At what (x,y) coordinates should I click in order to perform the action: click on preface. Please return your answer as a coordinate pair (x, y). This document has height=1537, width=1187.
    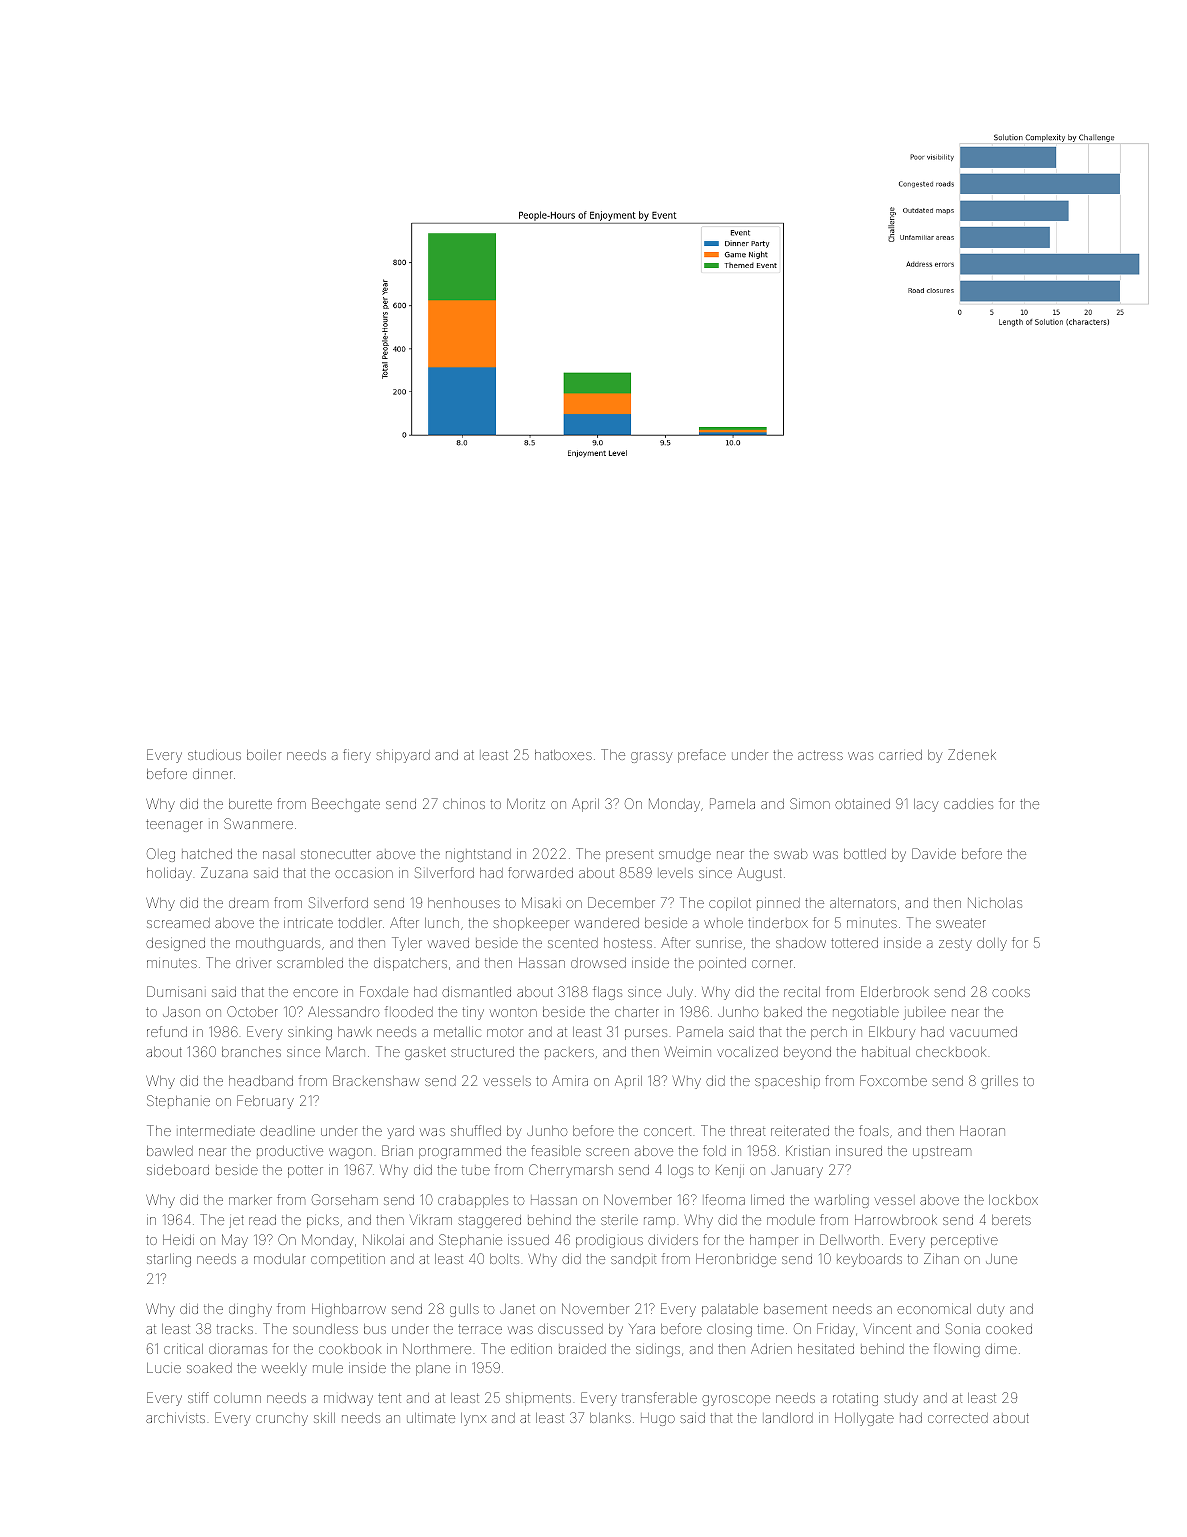
    Looking at the image, I should click on (702, 756).
